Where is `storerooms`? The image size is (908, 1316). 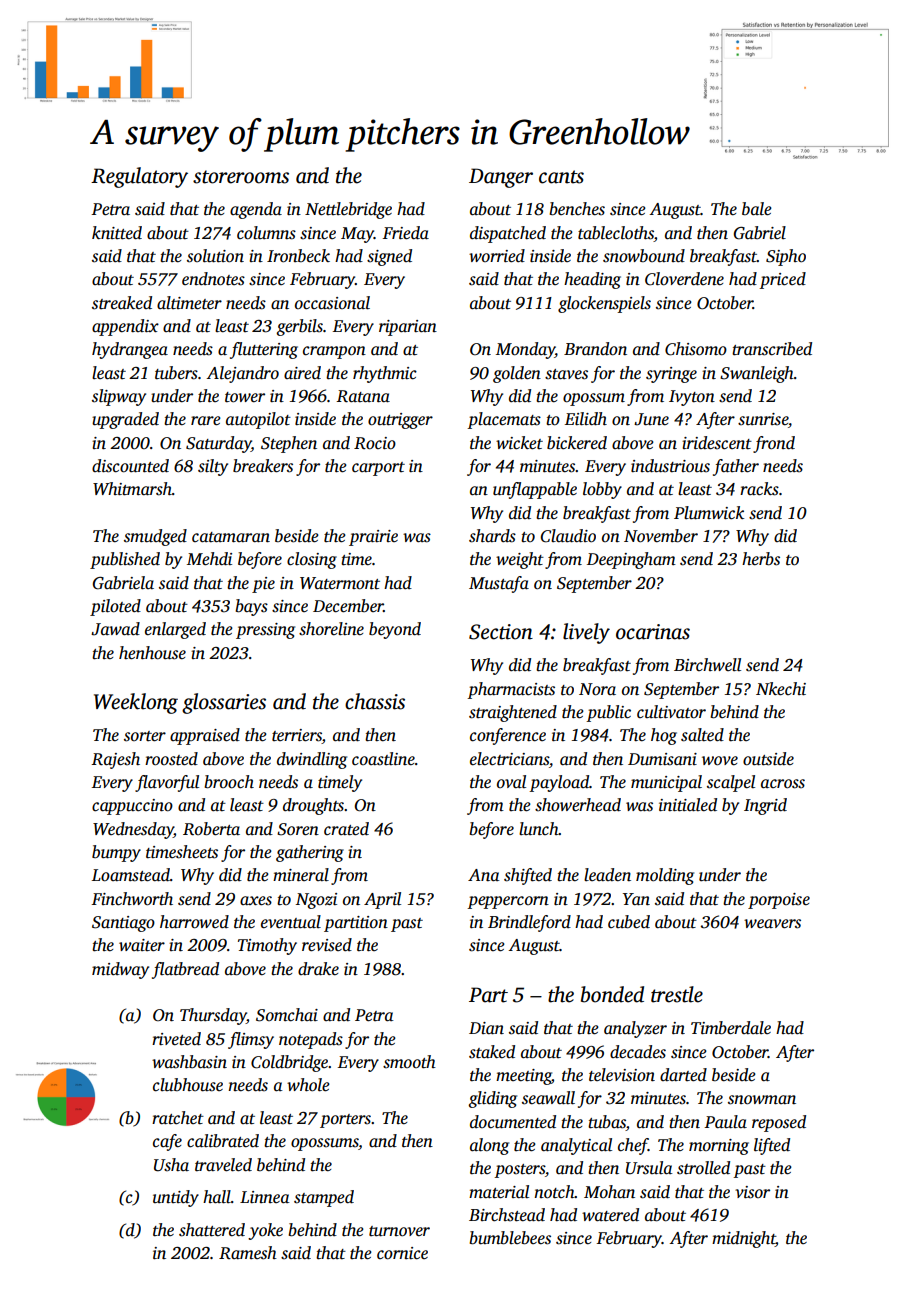 storerooms is located at coordinates (241, 177).
